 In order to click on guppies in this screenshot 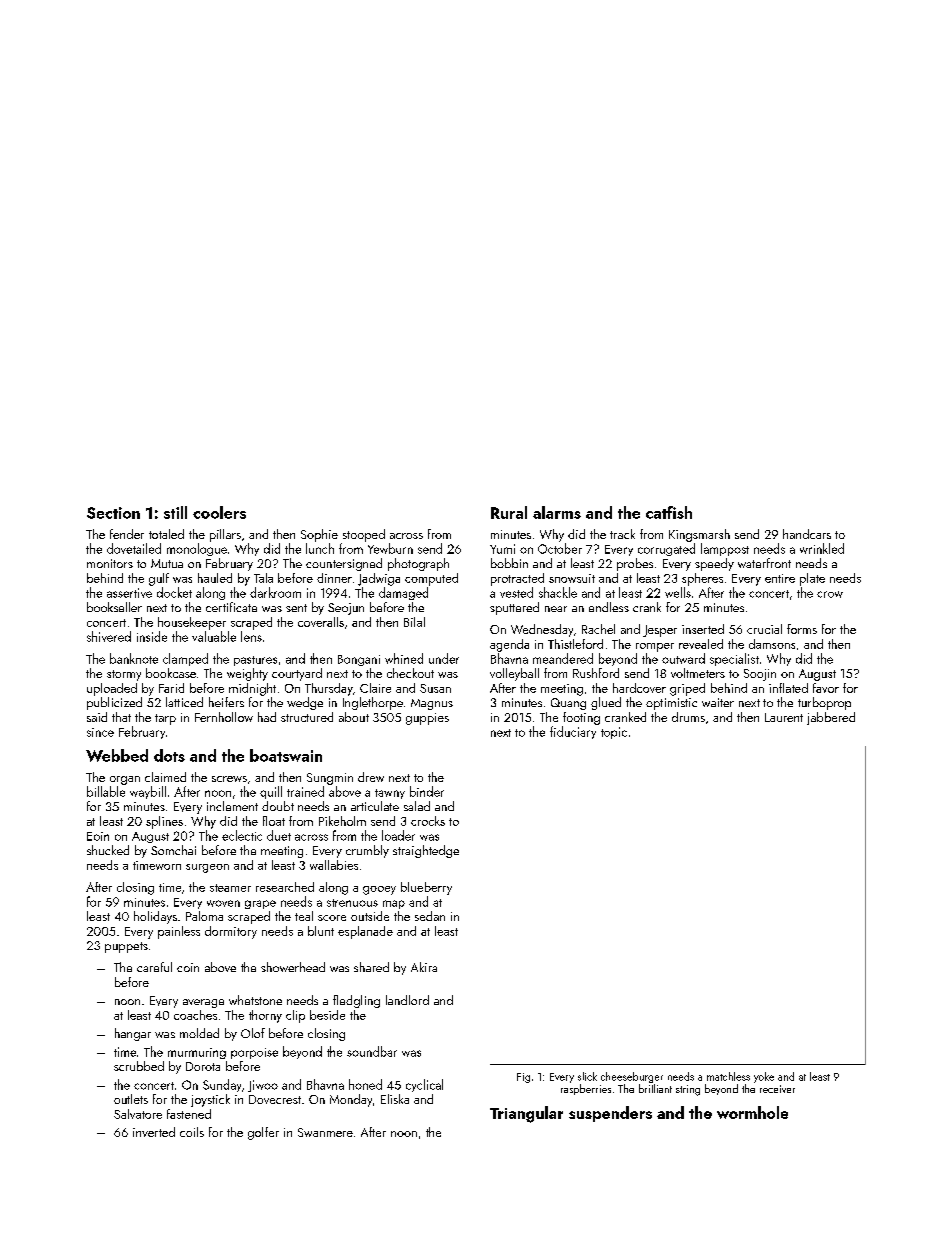, I will do `click(427, 719)`.
